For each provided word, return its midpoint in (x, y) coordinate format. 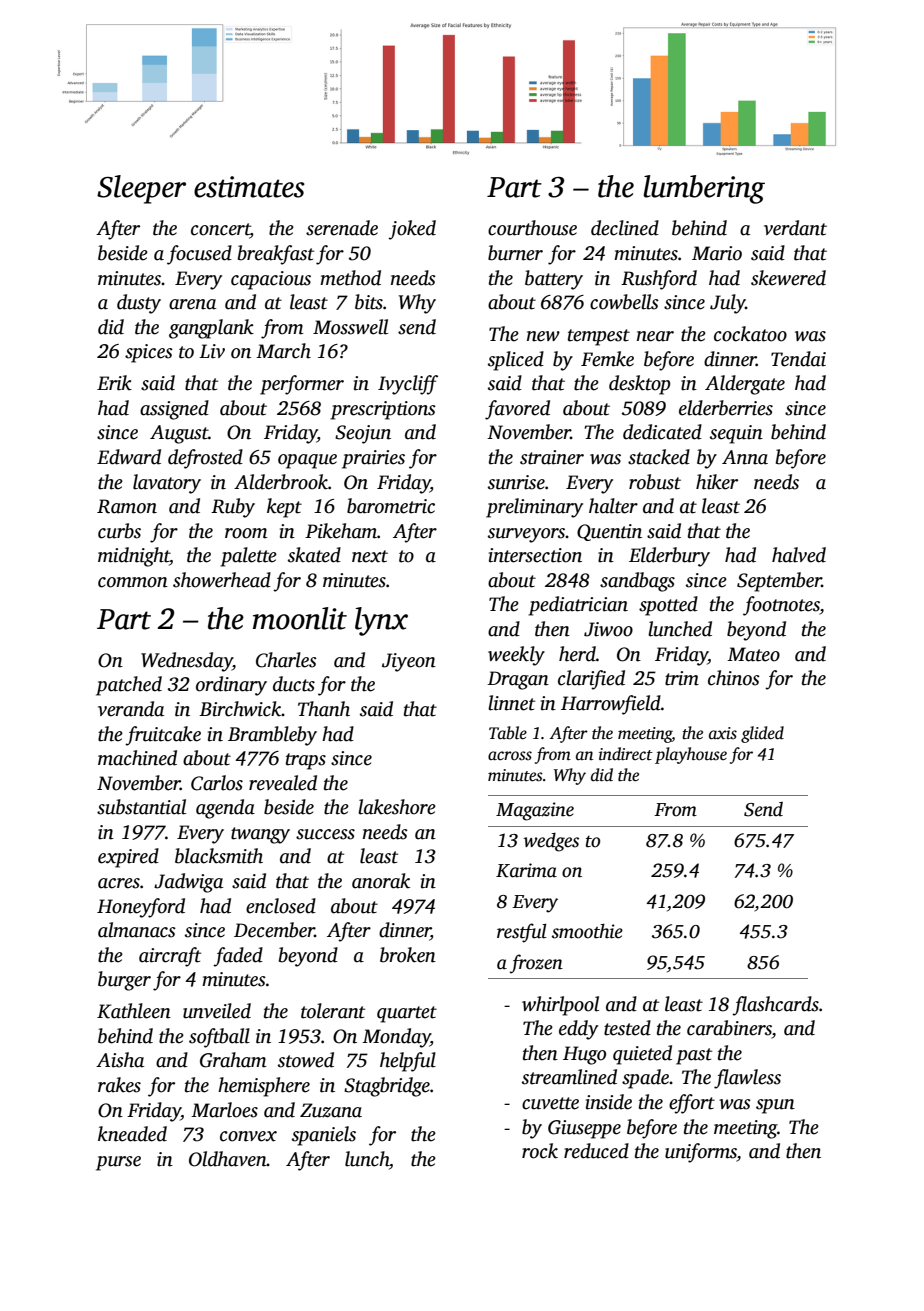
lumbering (704, 189)
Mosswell (350, 327)
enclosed (281, 906)
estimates (249, 187)
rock (540, 1151)
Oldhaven (228, 1159)
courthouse (532, 228)
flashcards (775, 1006)
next (370, 556)
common (133, 582)
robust (655, 482)
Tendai (798, 359)
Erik (114, 383)
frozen (536, 964)
